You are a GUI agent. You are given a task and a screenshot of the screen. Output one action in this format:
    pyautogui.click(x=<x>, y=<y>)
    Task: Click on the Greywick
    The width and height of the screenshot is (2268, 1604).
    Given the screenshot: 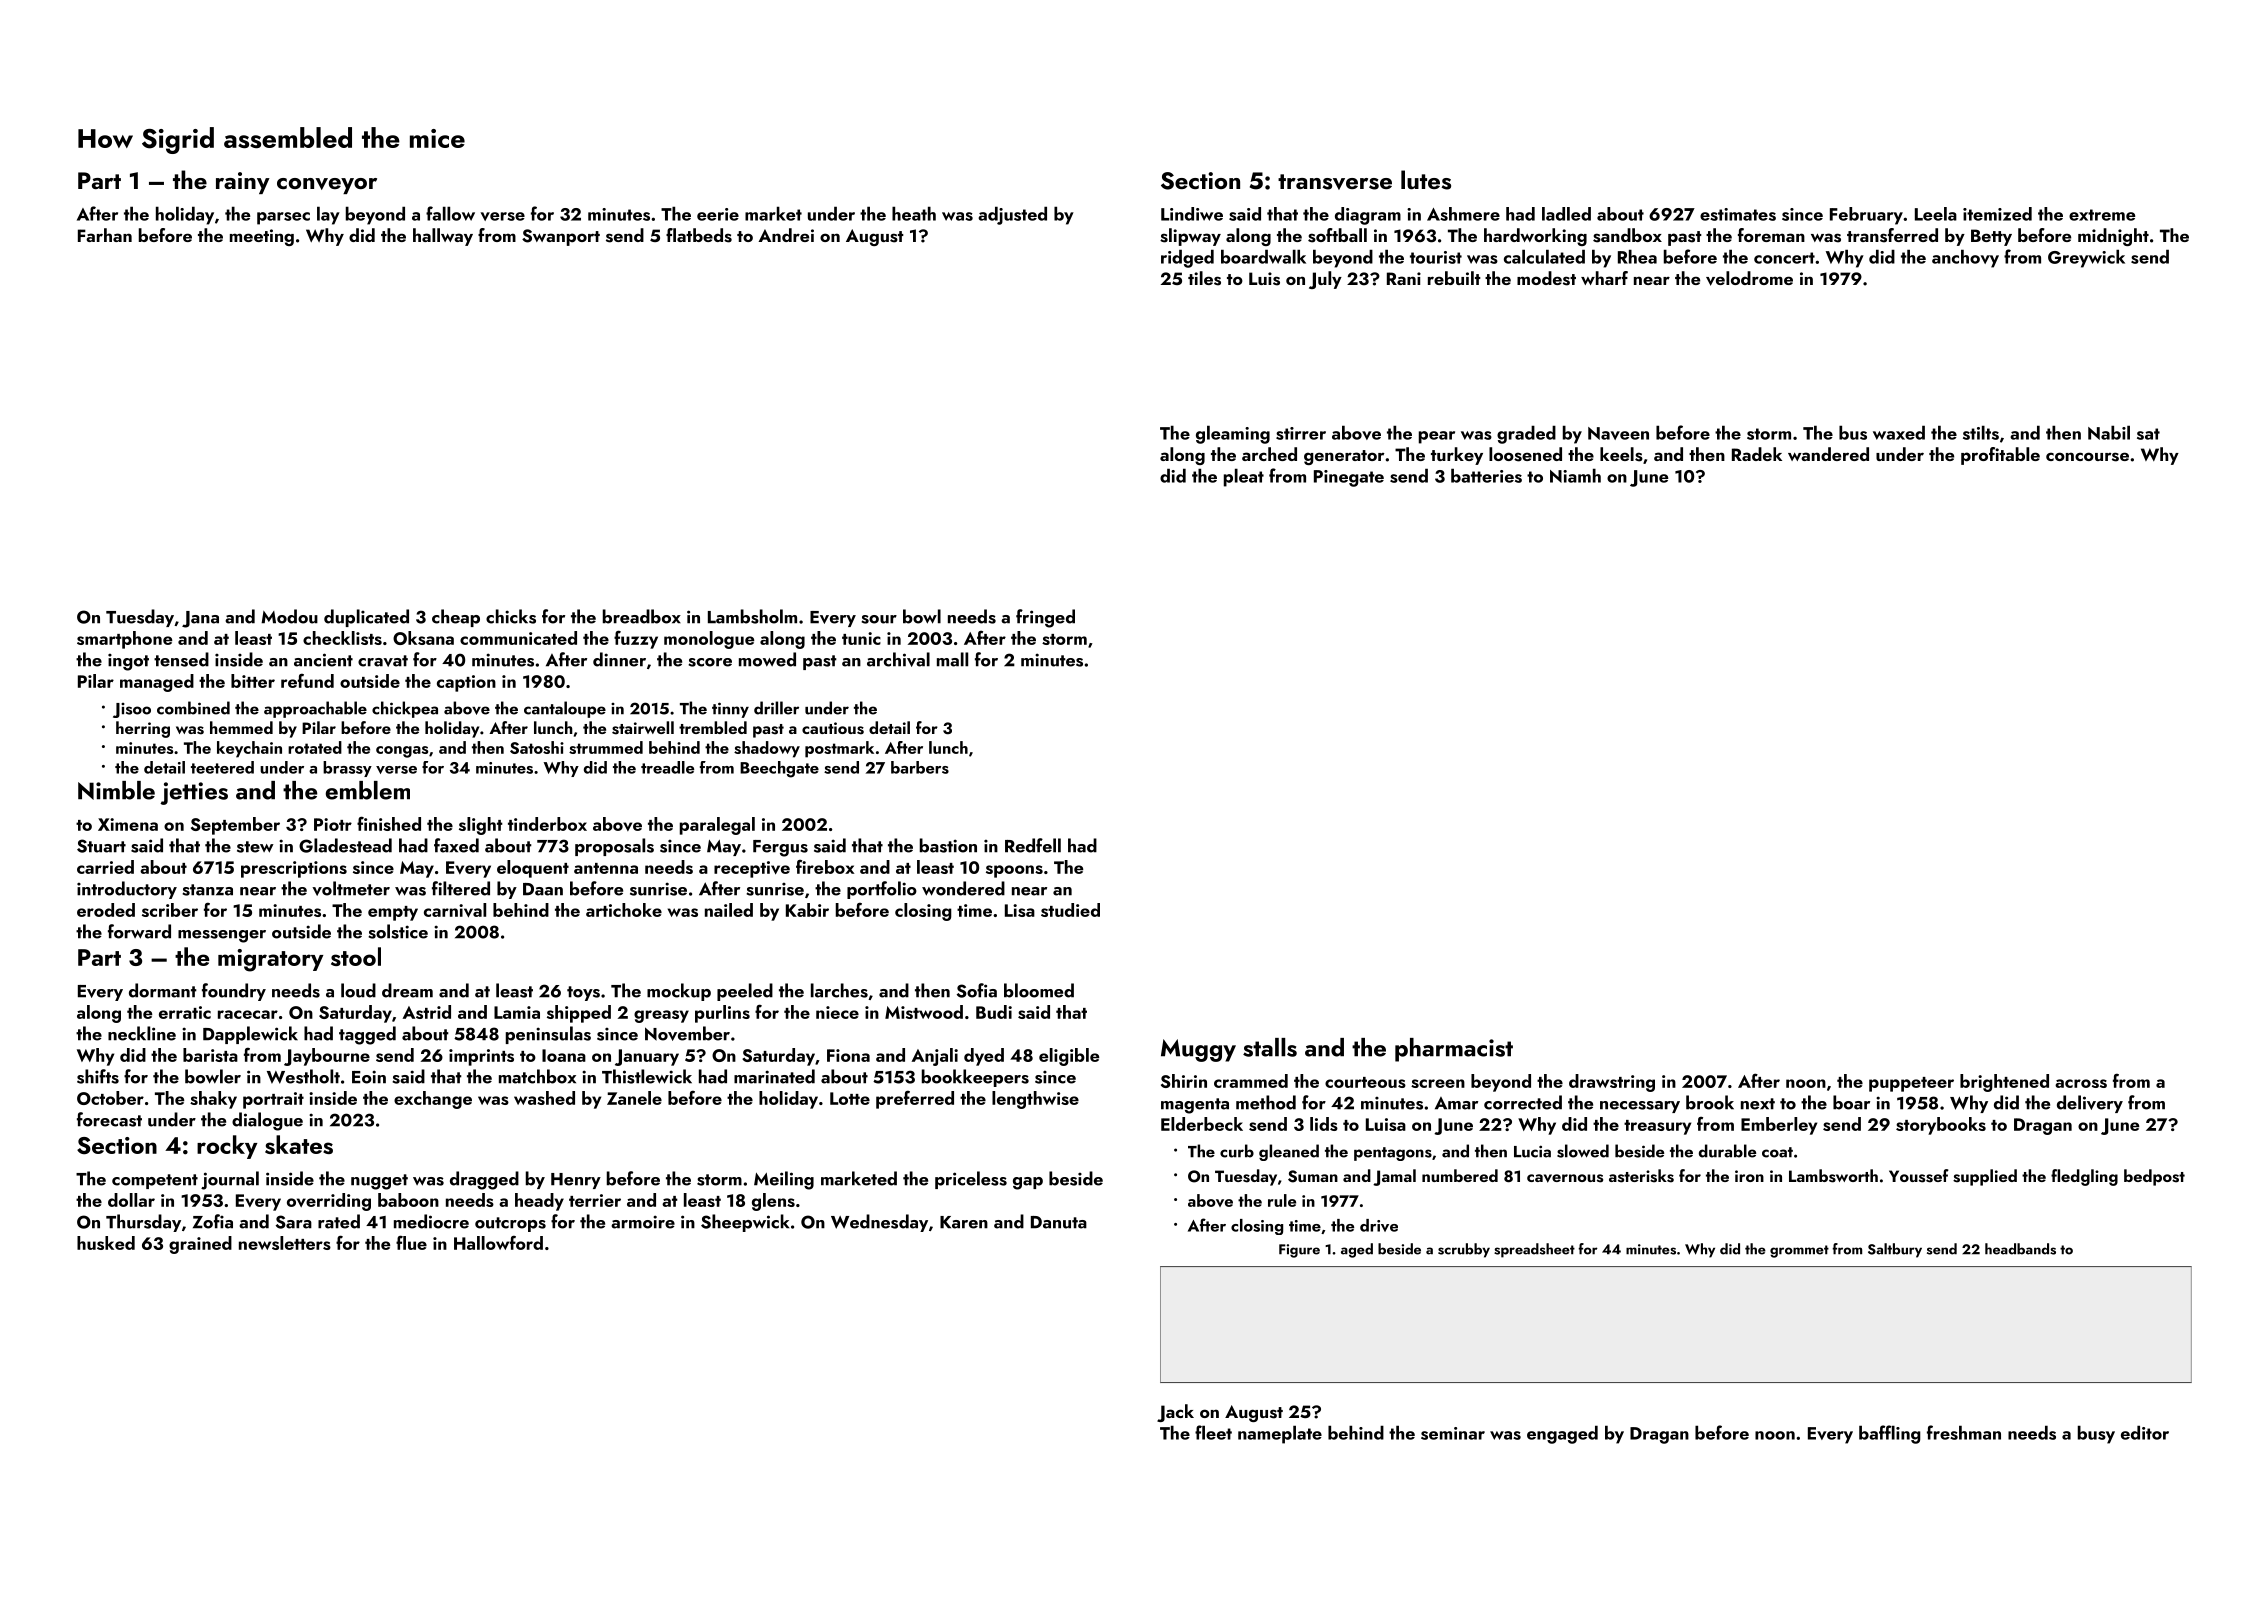 What is the action you would take?
    pyautogui.click(x=2086, y=258)
